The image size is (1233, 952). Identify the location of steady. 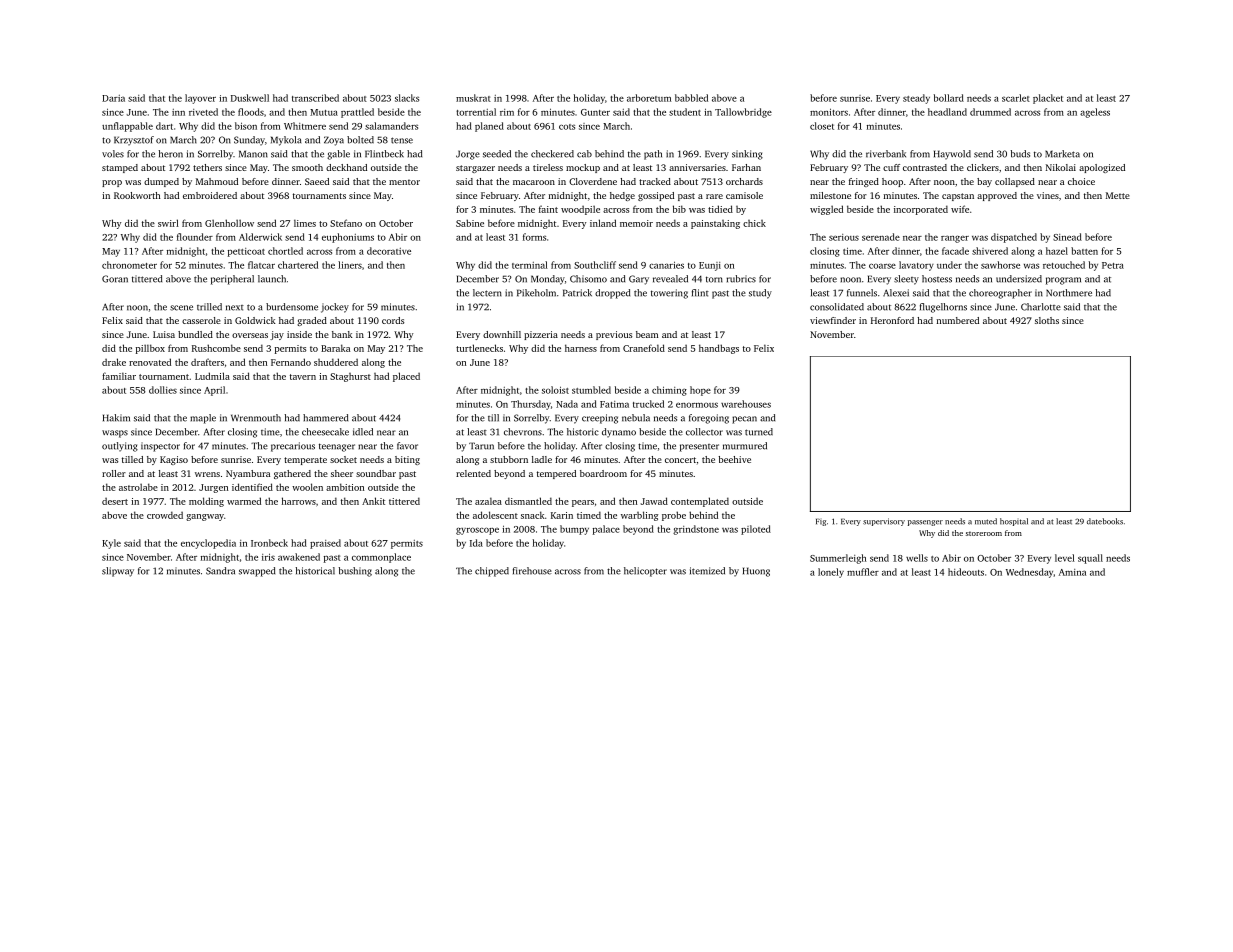
(916, 99).
